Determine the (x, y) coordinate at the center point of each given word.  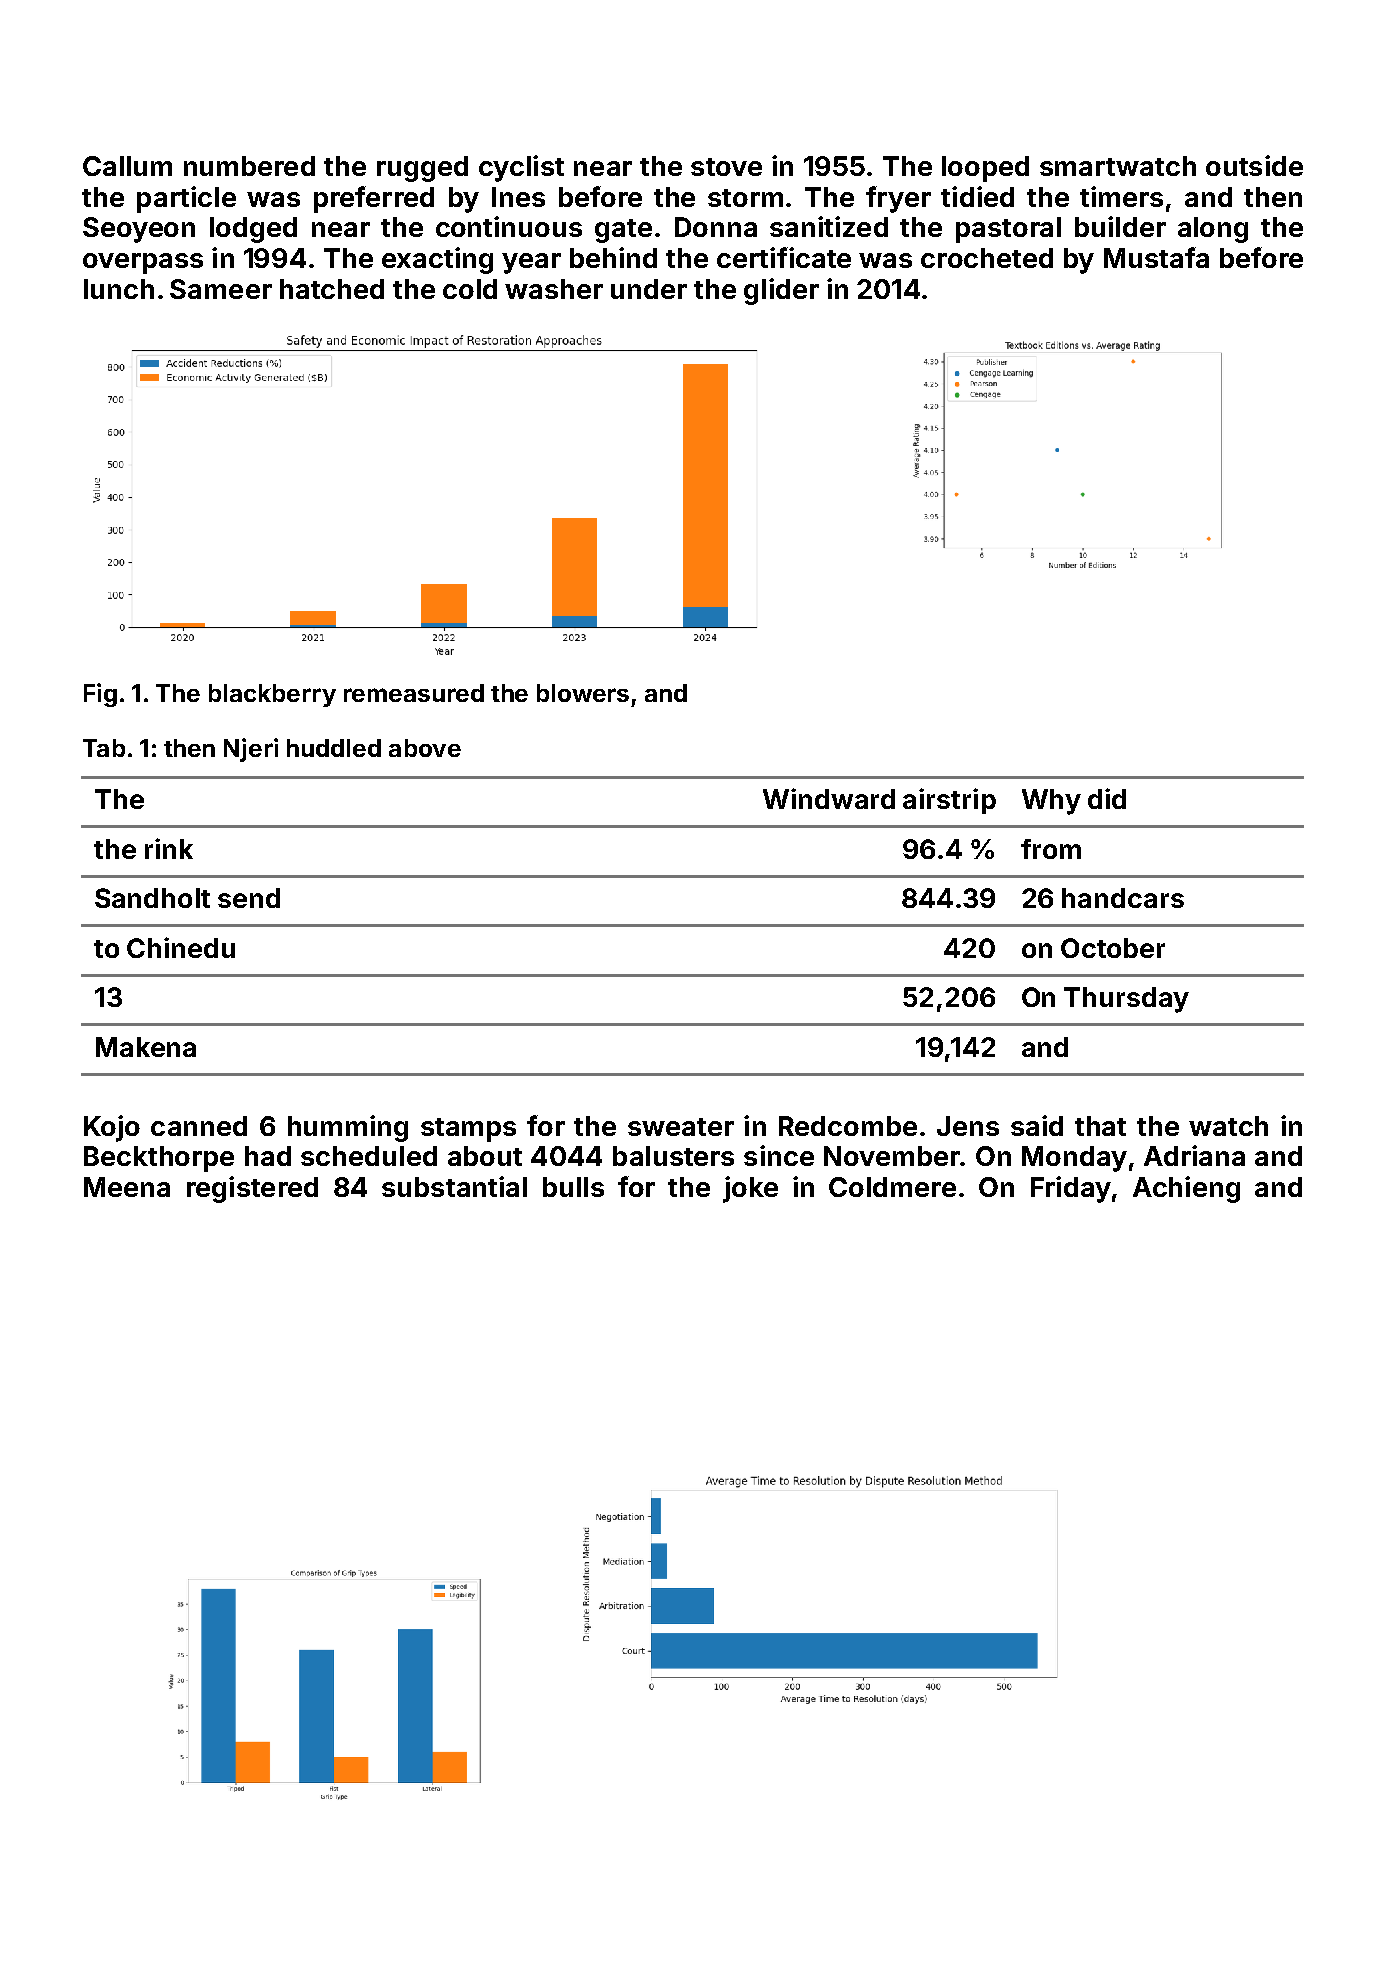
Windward (829, 798)
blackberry (272, 695)
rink (169, 848)
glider (781, 291)
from (1051, 849)
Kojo (112, 1128)
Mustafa (1156, 257)
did (1107, 798)
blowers (583, 693)
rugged (422, 169)
